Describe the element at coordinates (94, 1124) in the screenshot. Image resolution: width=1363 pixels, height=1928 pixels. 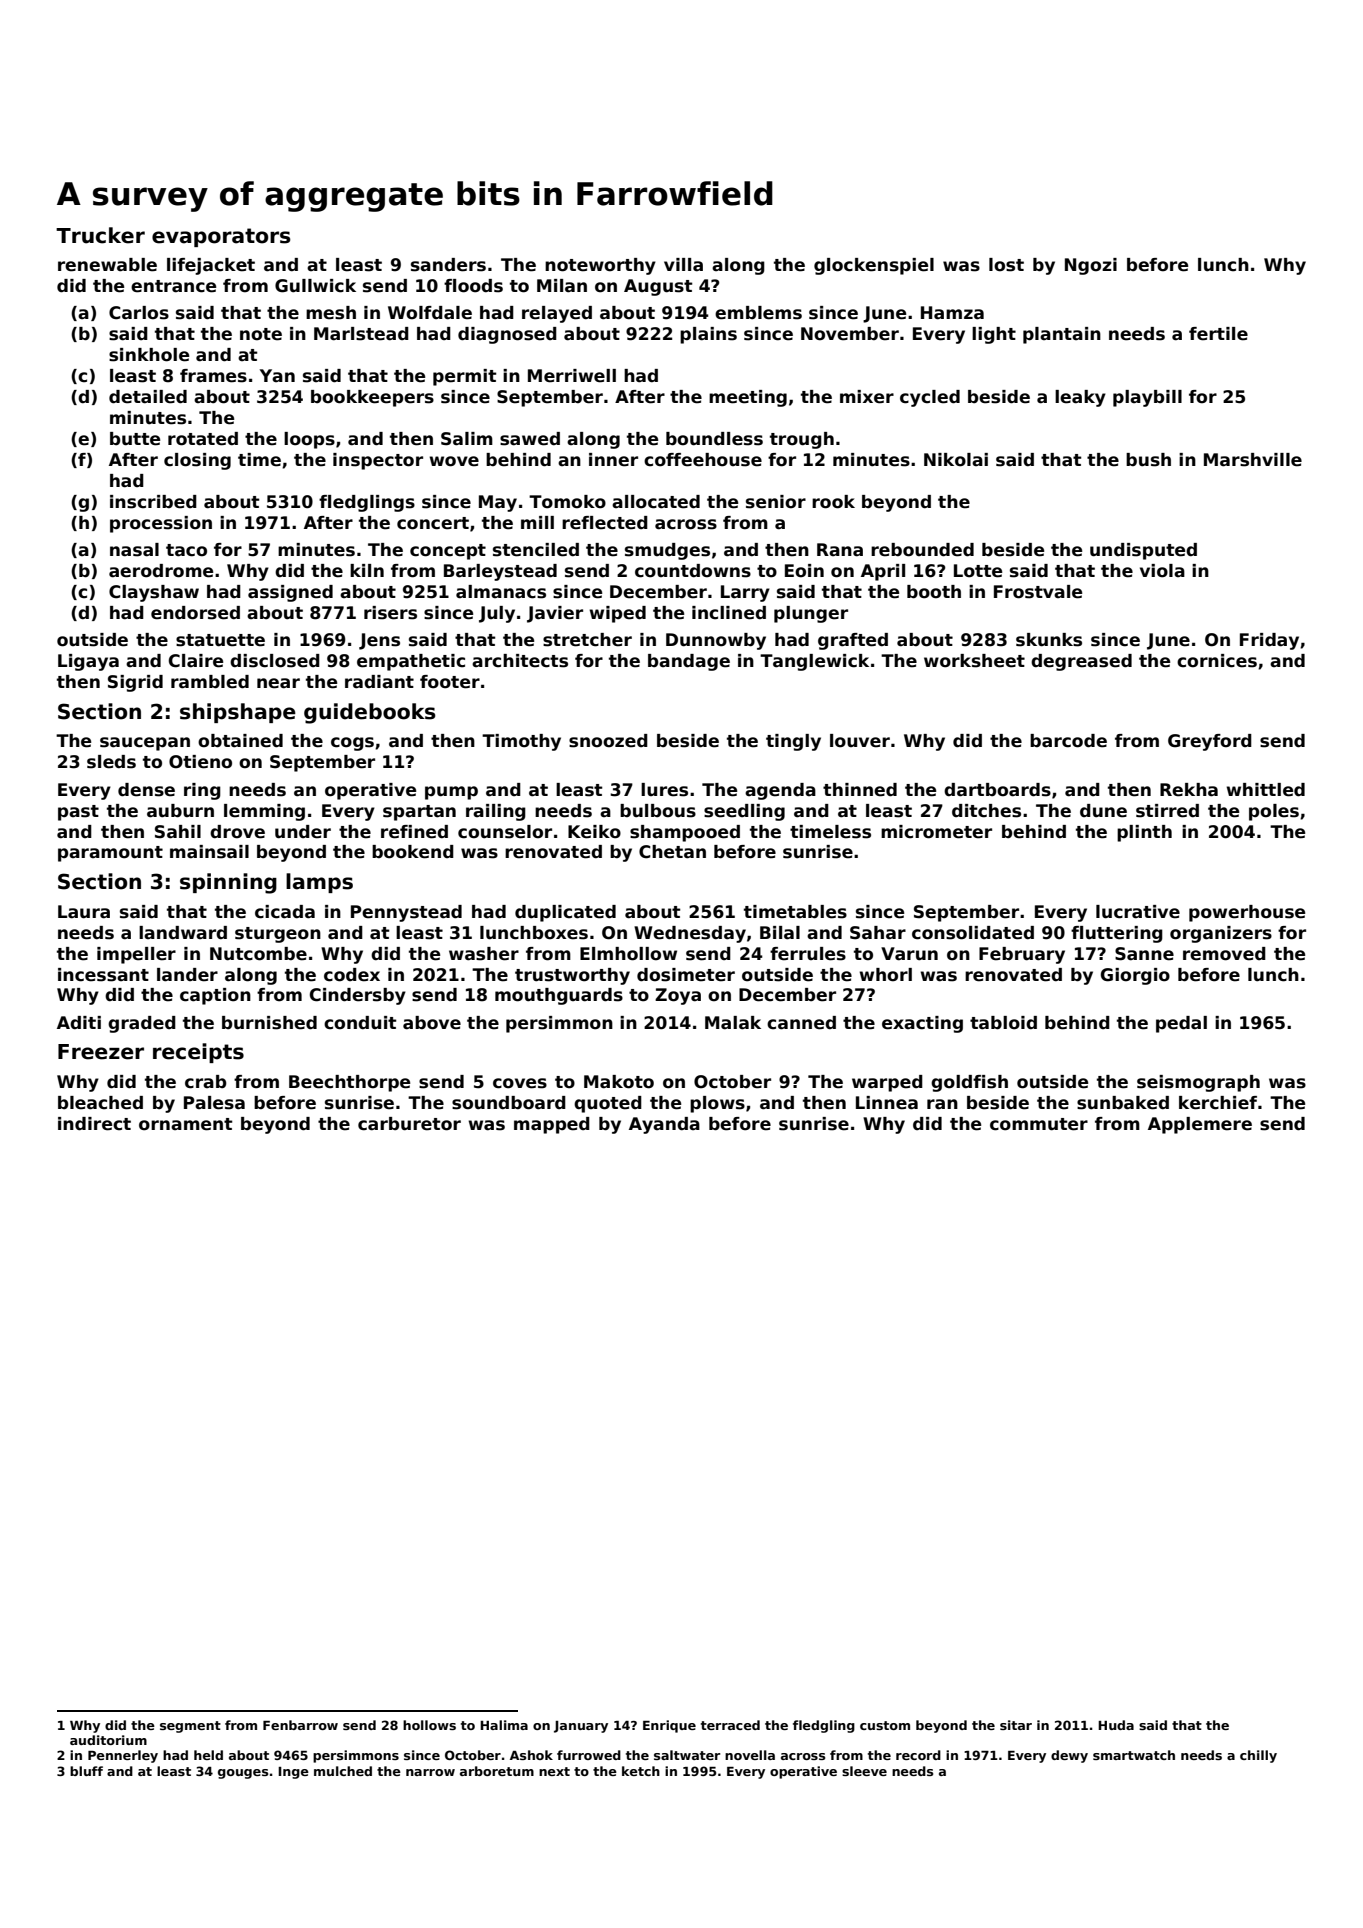
I see `indirect` at that location.
